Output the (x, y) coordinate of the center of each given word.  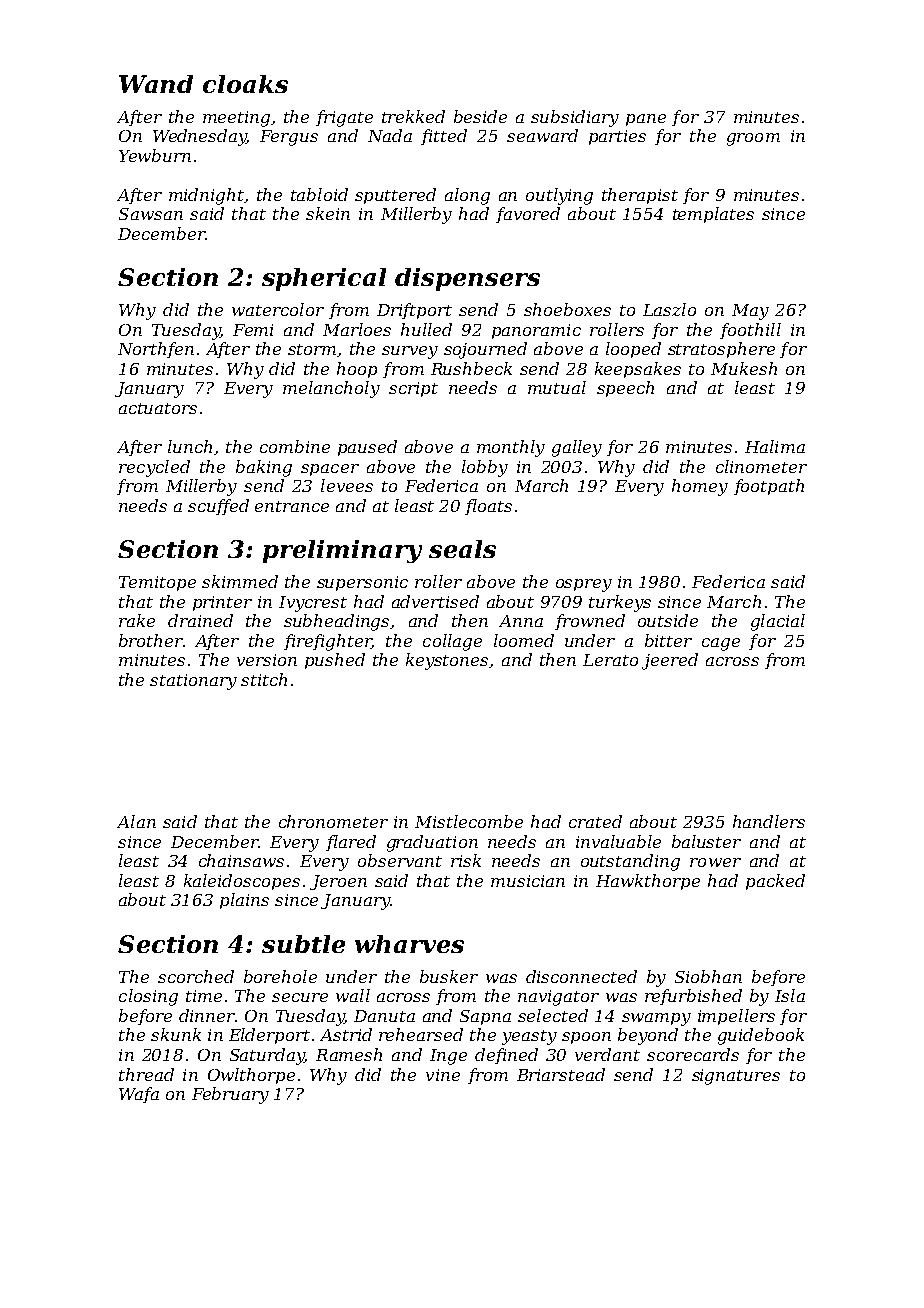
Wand (156, 84)
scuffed (218, 507)
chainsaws (241, 860)
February (230, 1095)
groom (753, 139)
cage (721, 644)
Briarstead (561, 1074)
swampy (656, 1019)
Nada (390, 135)
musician (528, 881)
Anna (521, 621)
